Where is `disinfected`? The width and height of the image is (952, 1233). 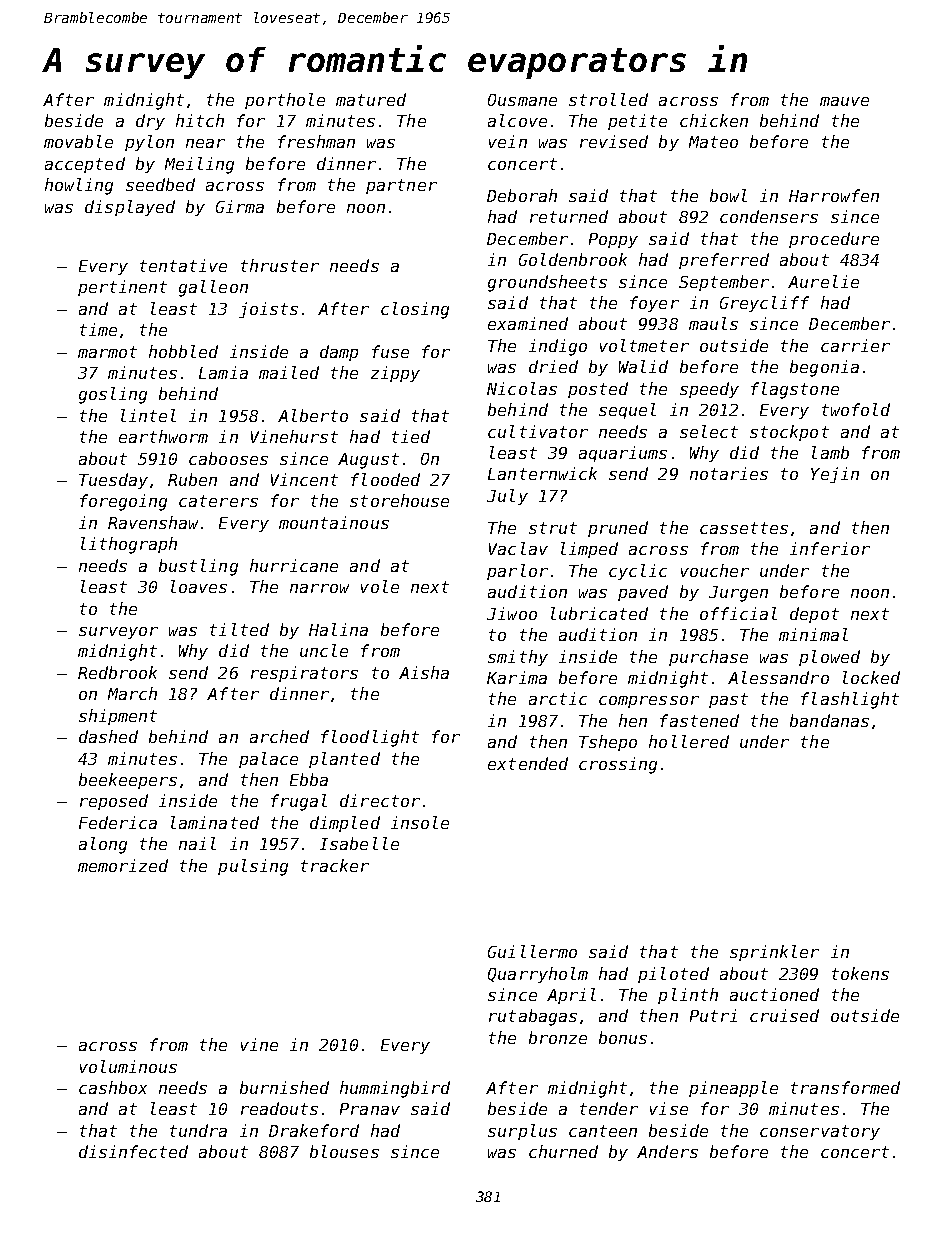
disinfected is located at coordinates (133, 1151).
